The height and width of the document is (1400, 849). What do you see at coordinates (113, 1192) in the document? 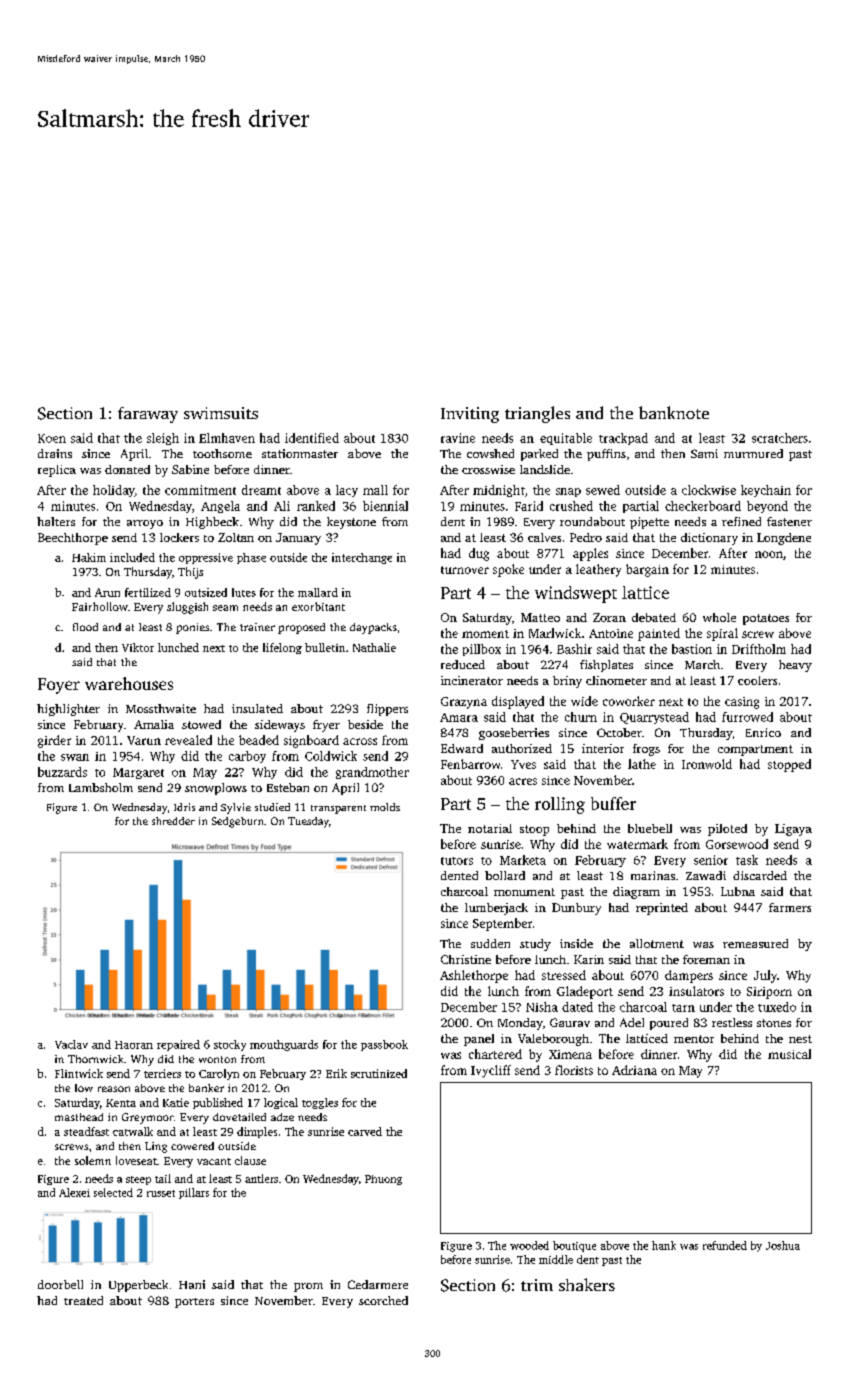
I see `selected` at bounding box center [113, 1192].
